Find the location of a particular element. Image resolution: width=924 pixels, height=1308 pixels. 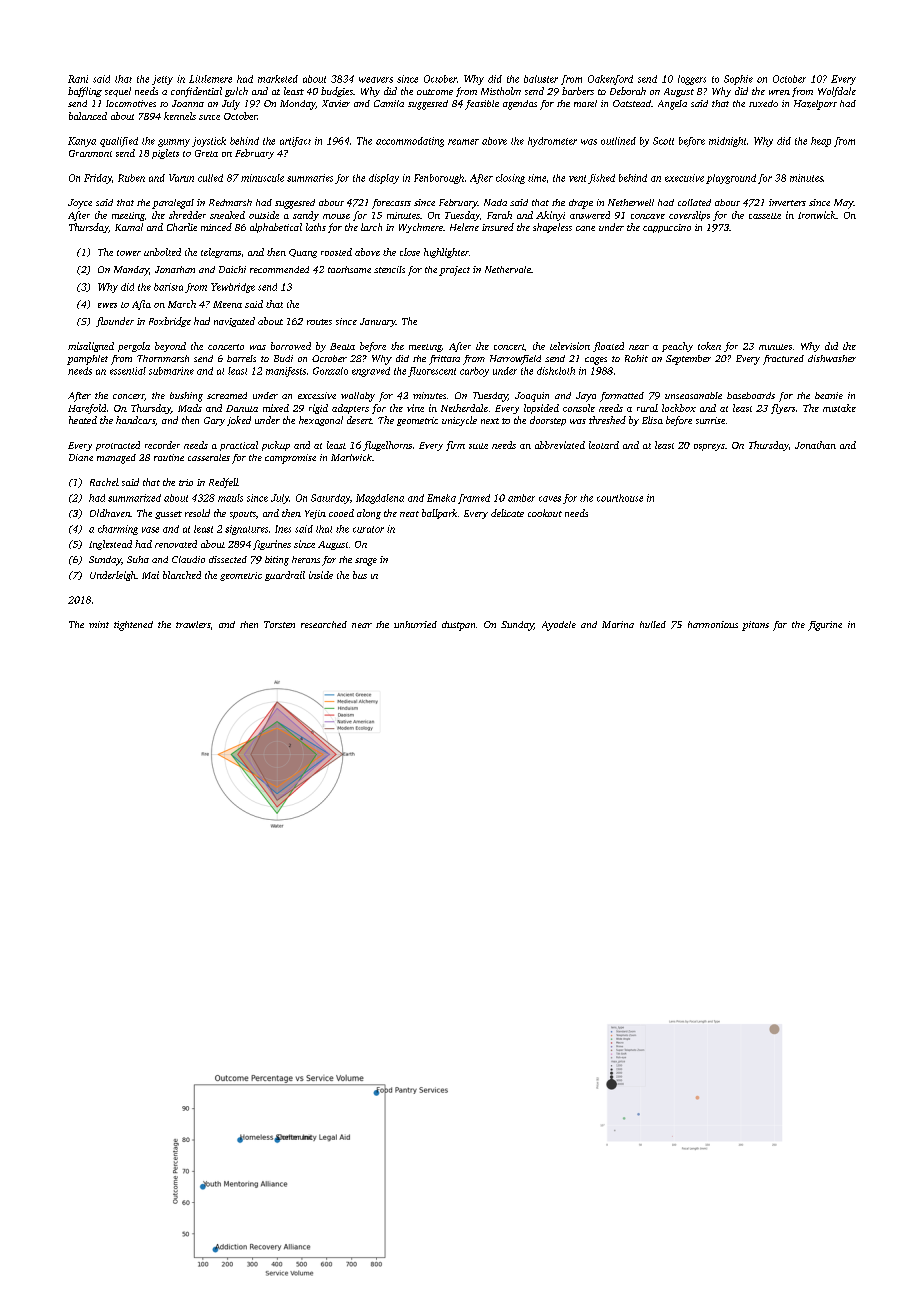

trawlers is located at coordinates (193, 624).
